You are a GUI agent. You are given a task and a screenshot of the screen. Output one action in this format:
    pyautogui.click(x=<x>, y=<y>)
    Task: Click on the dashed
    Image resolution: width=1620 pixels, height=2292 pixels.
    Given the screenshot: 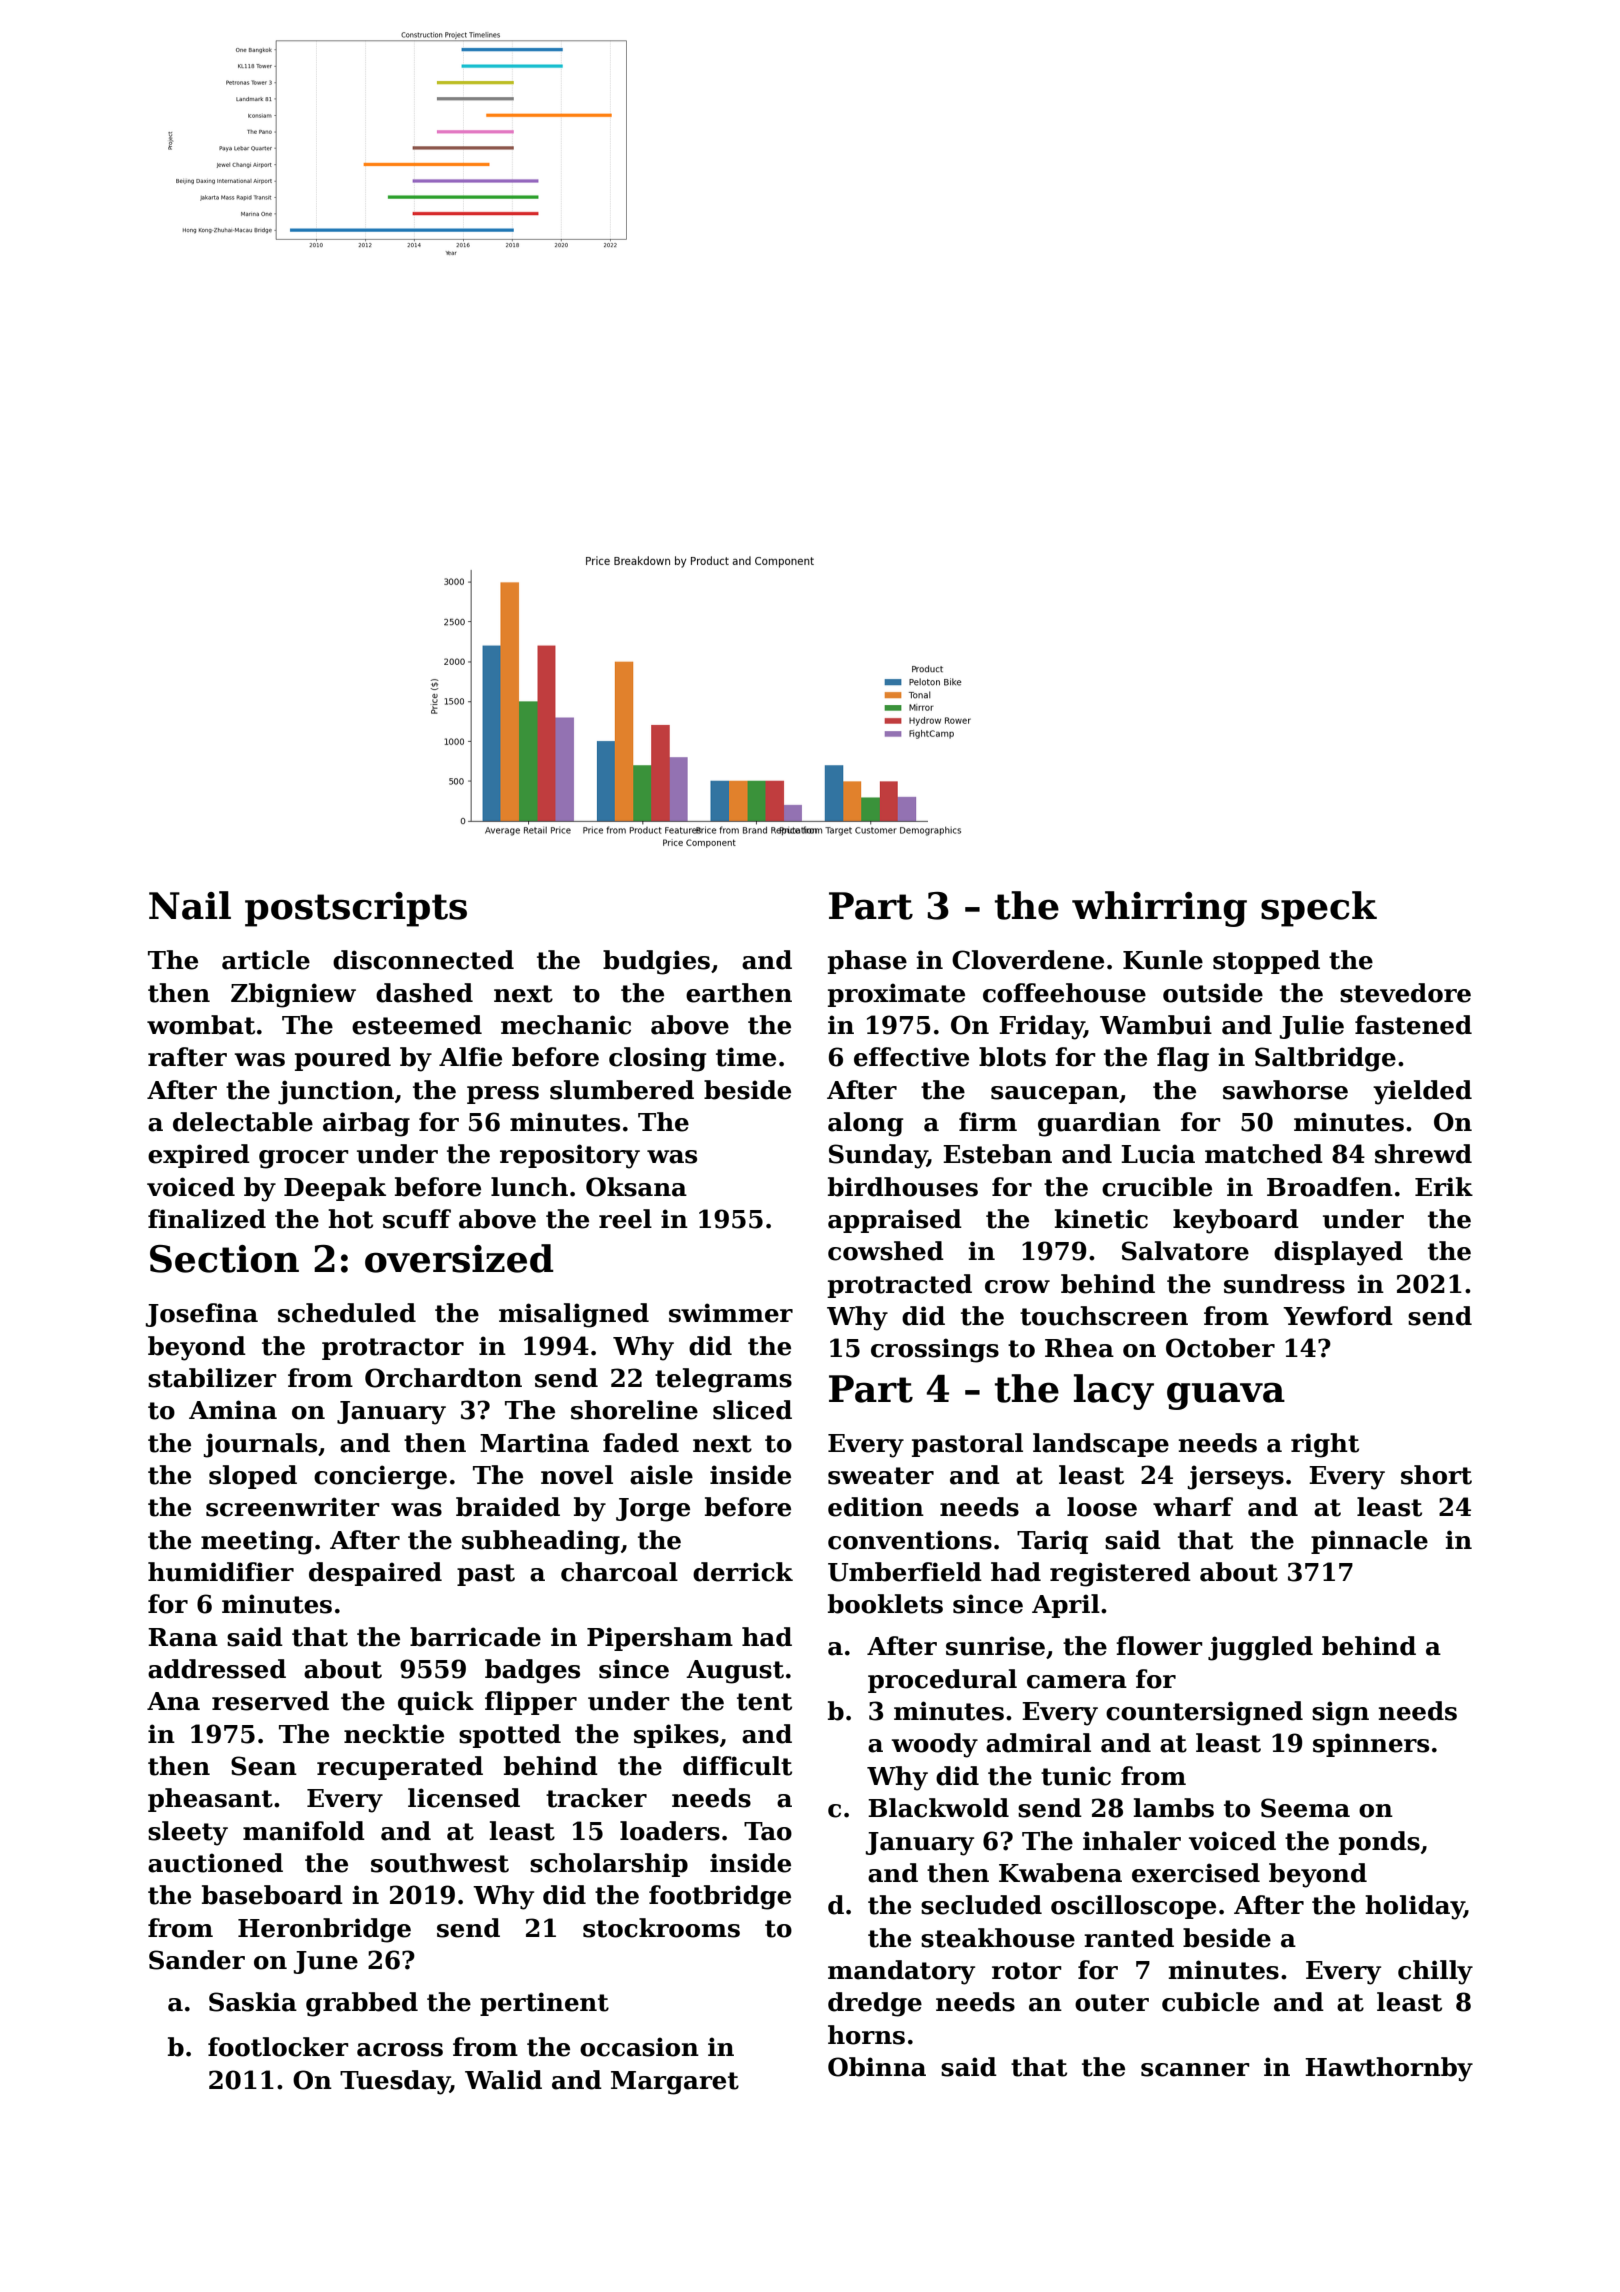 What is the action you would take?
    pyautogui.click(x=424, y=993)
